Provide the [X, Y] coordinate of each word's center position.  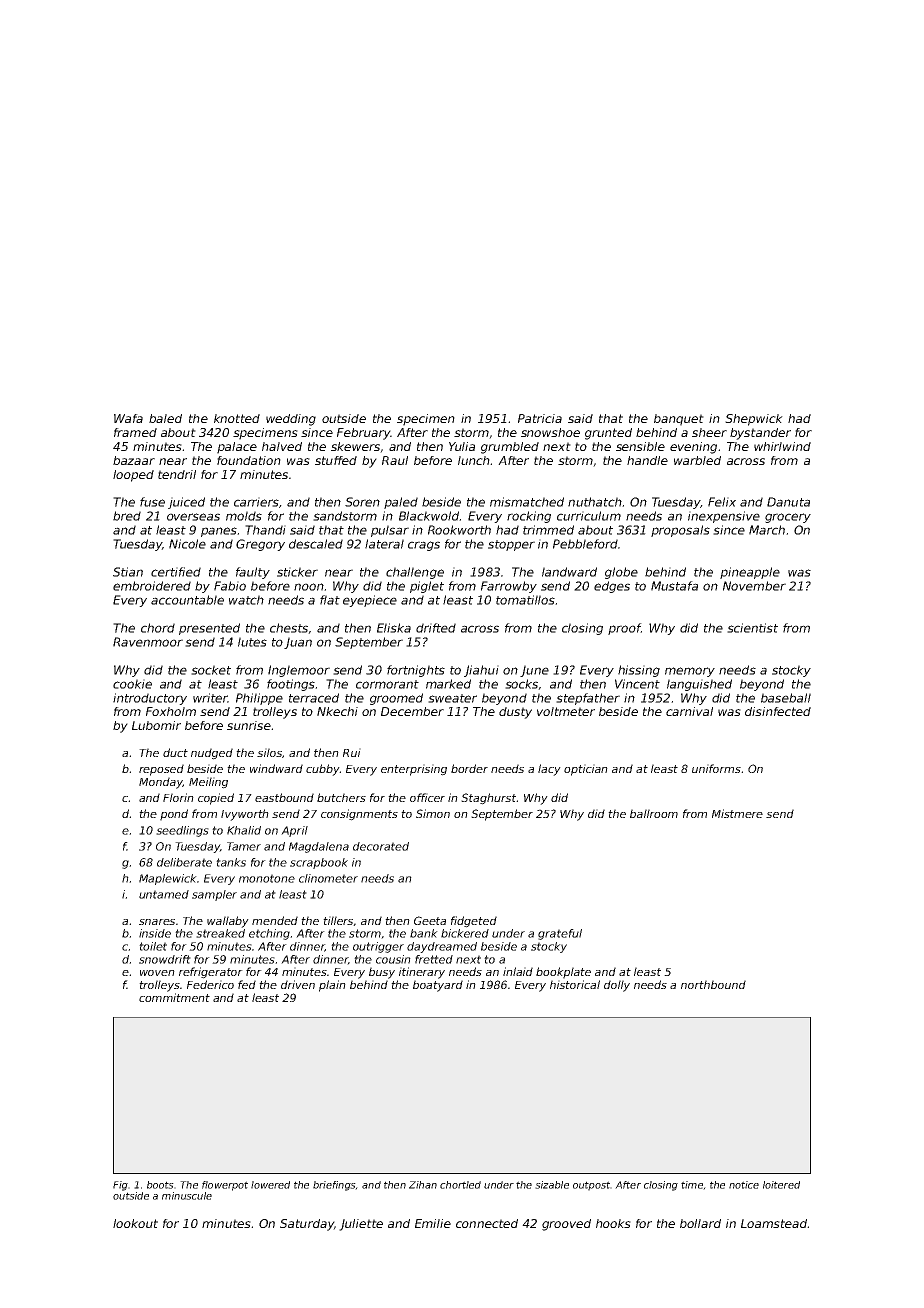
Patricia [540, 418]
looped [133, 476]
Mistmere [737, 813]
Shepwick [754, 420]
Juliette [361, 1225]
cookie [132, 684]
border [469, 768]
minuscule [187, 1196]
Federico [210, 984]
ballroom [654, 813]
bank [424, 933]
